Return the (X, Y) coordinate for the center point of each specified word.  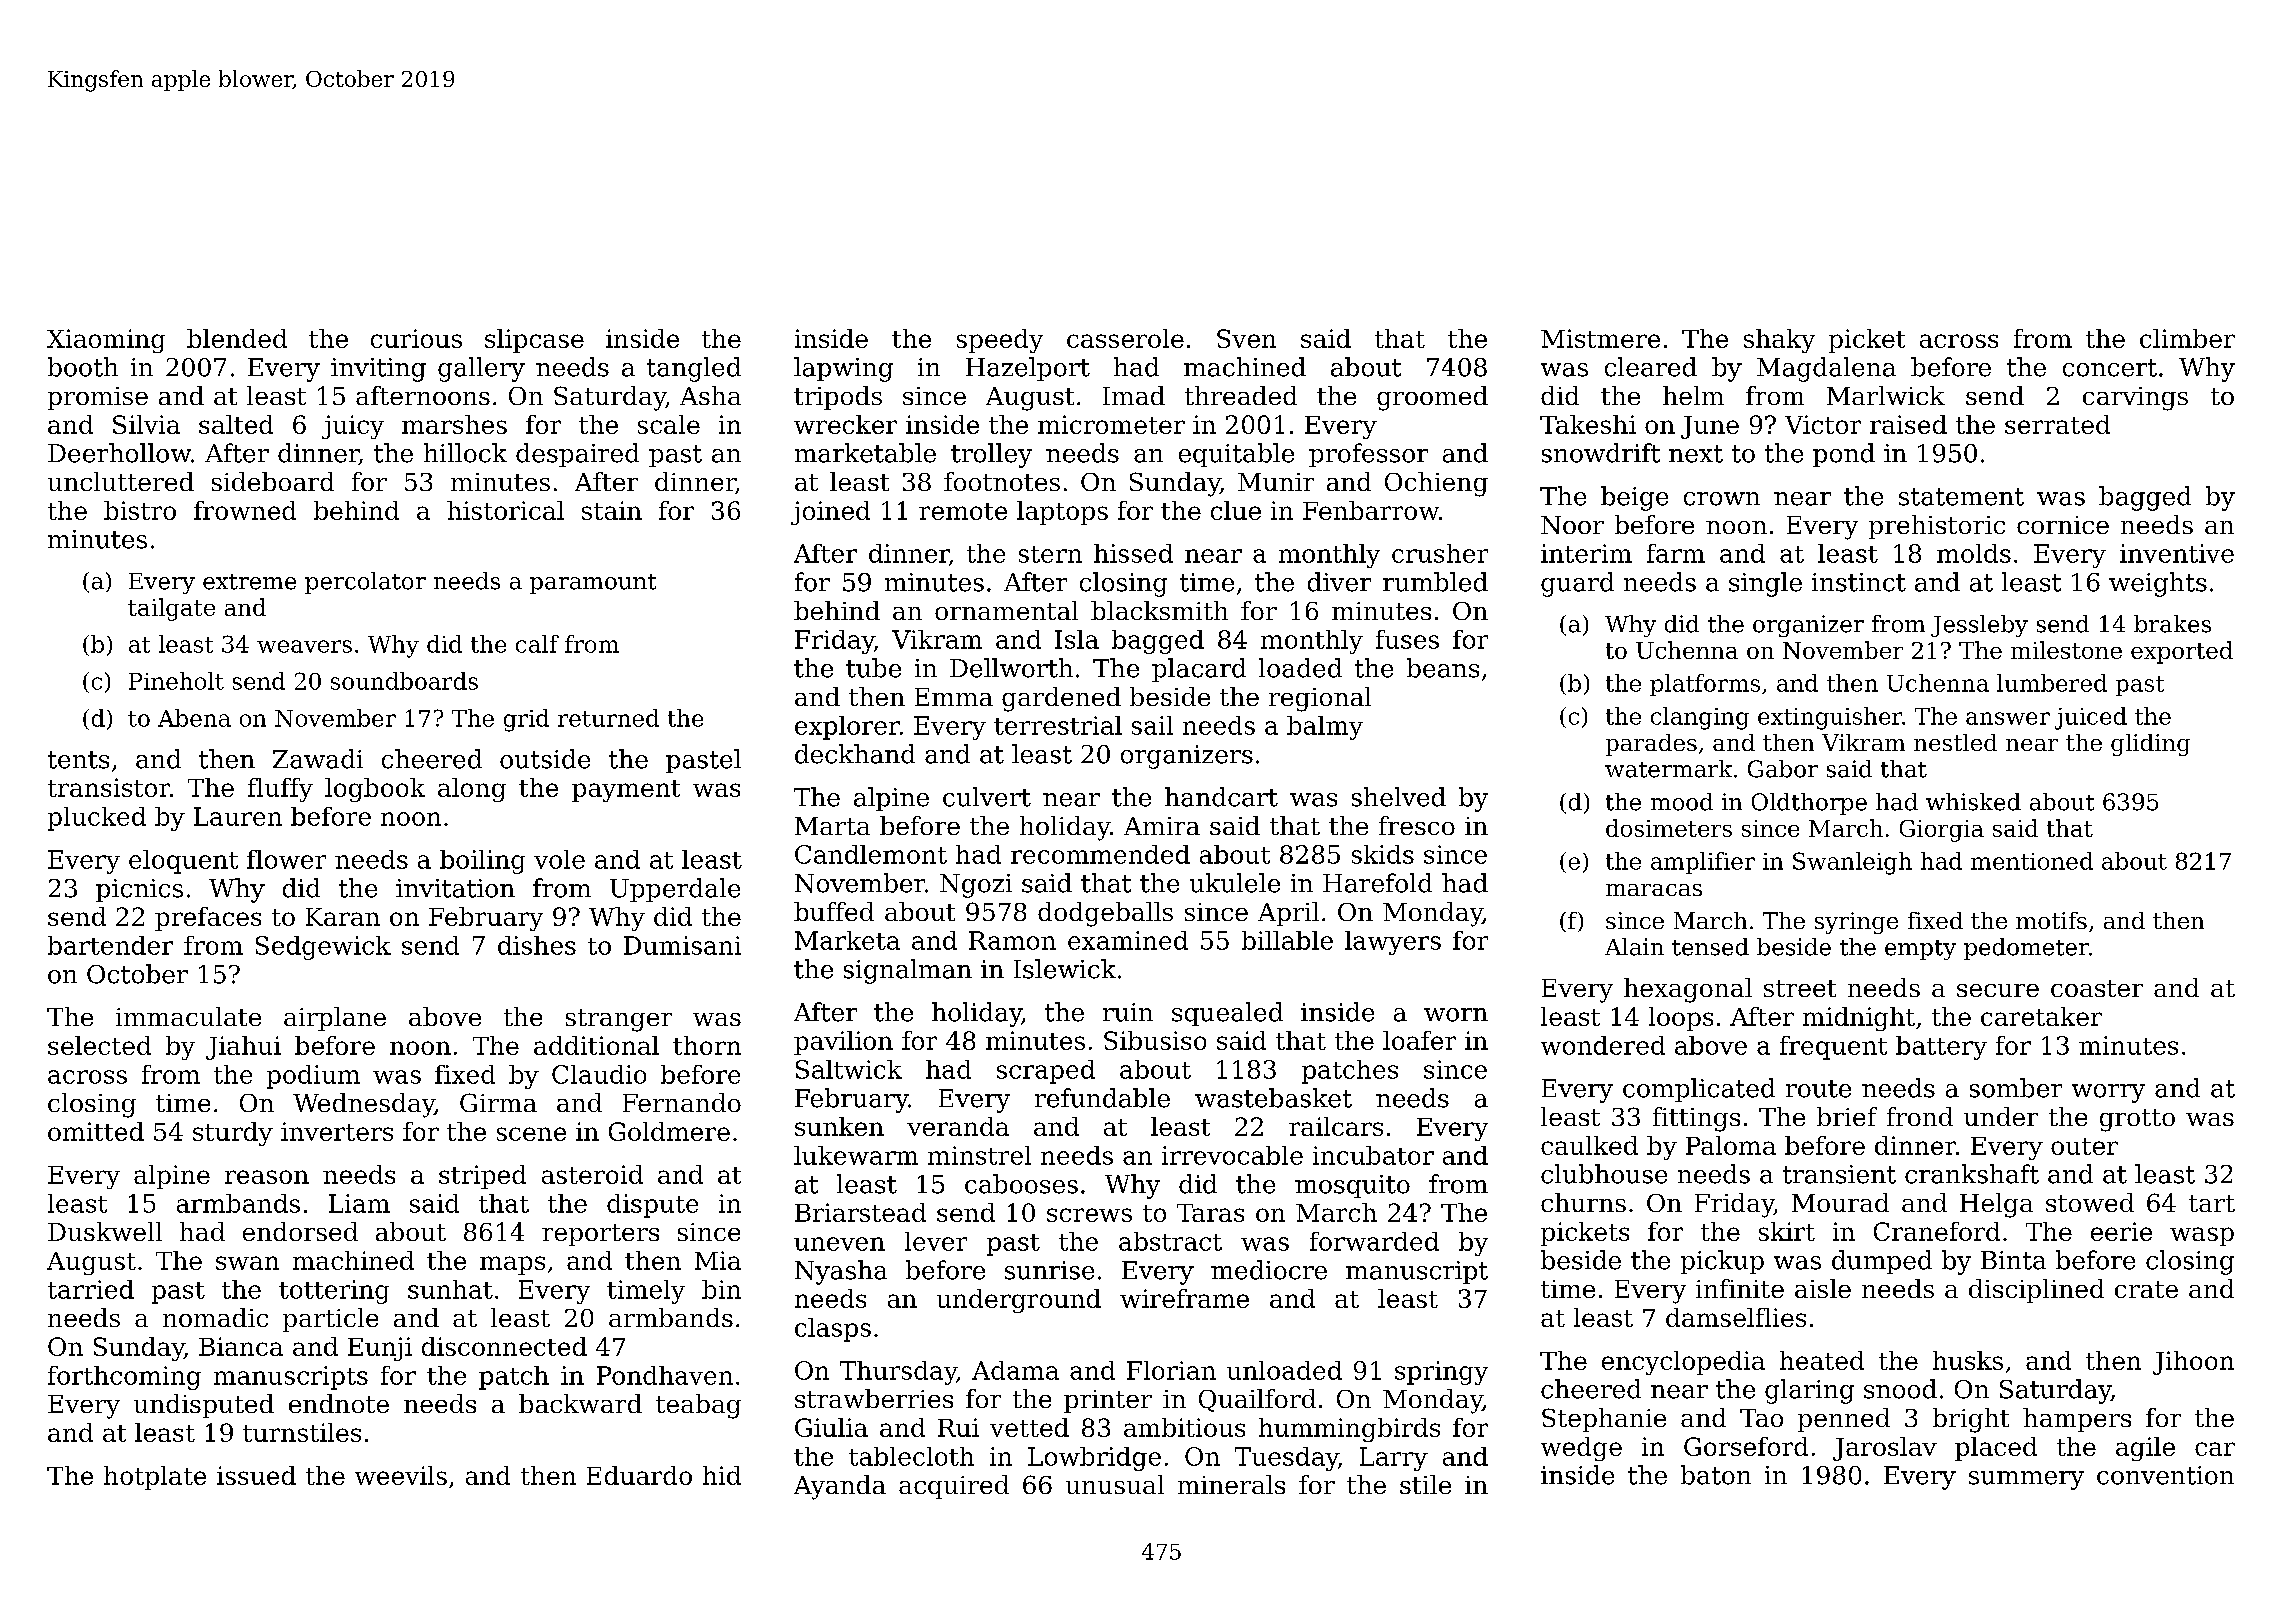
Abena (194, 718)
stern (1050, 554)
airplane (335, 1019)
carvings (2135, 399)
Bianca (241, 1346)
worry (2108, 1093)
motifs (2051, 920)
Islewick (1065, 969)
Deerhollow (119, 453)
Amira (1162, 826)
